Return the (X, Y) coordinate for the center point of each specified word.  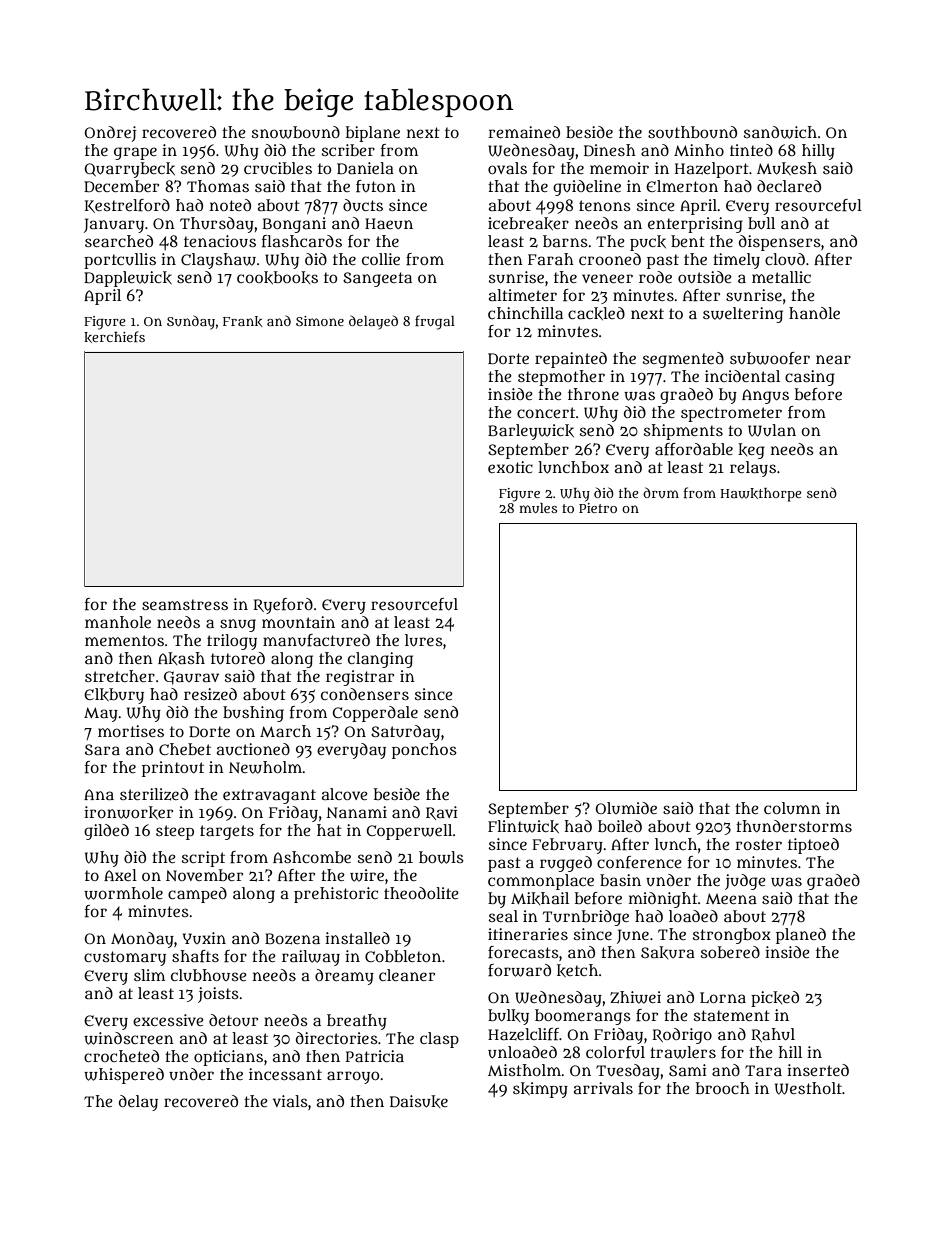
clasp (439, 1040)
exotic (510, 467)
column (792, 808)
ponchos (424, 751)
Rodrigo (682, 1036)
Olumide (626, 808)
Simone (320, 321)
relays (753, 469)
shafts (195, 956)
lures (424, 640)
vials (290, 1101)
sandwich (780, 132)
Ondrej (110, 134)
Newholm (265, 767)
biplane (373, 134)
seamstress (185, 604)
